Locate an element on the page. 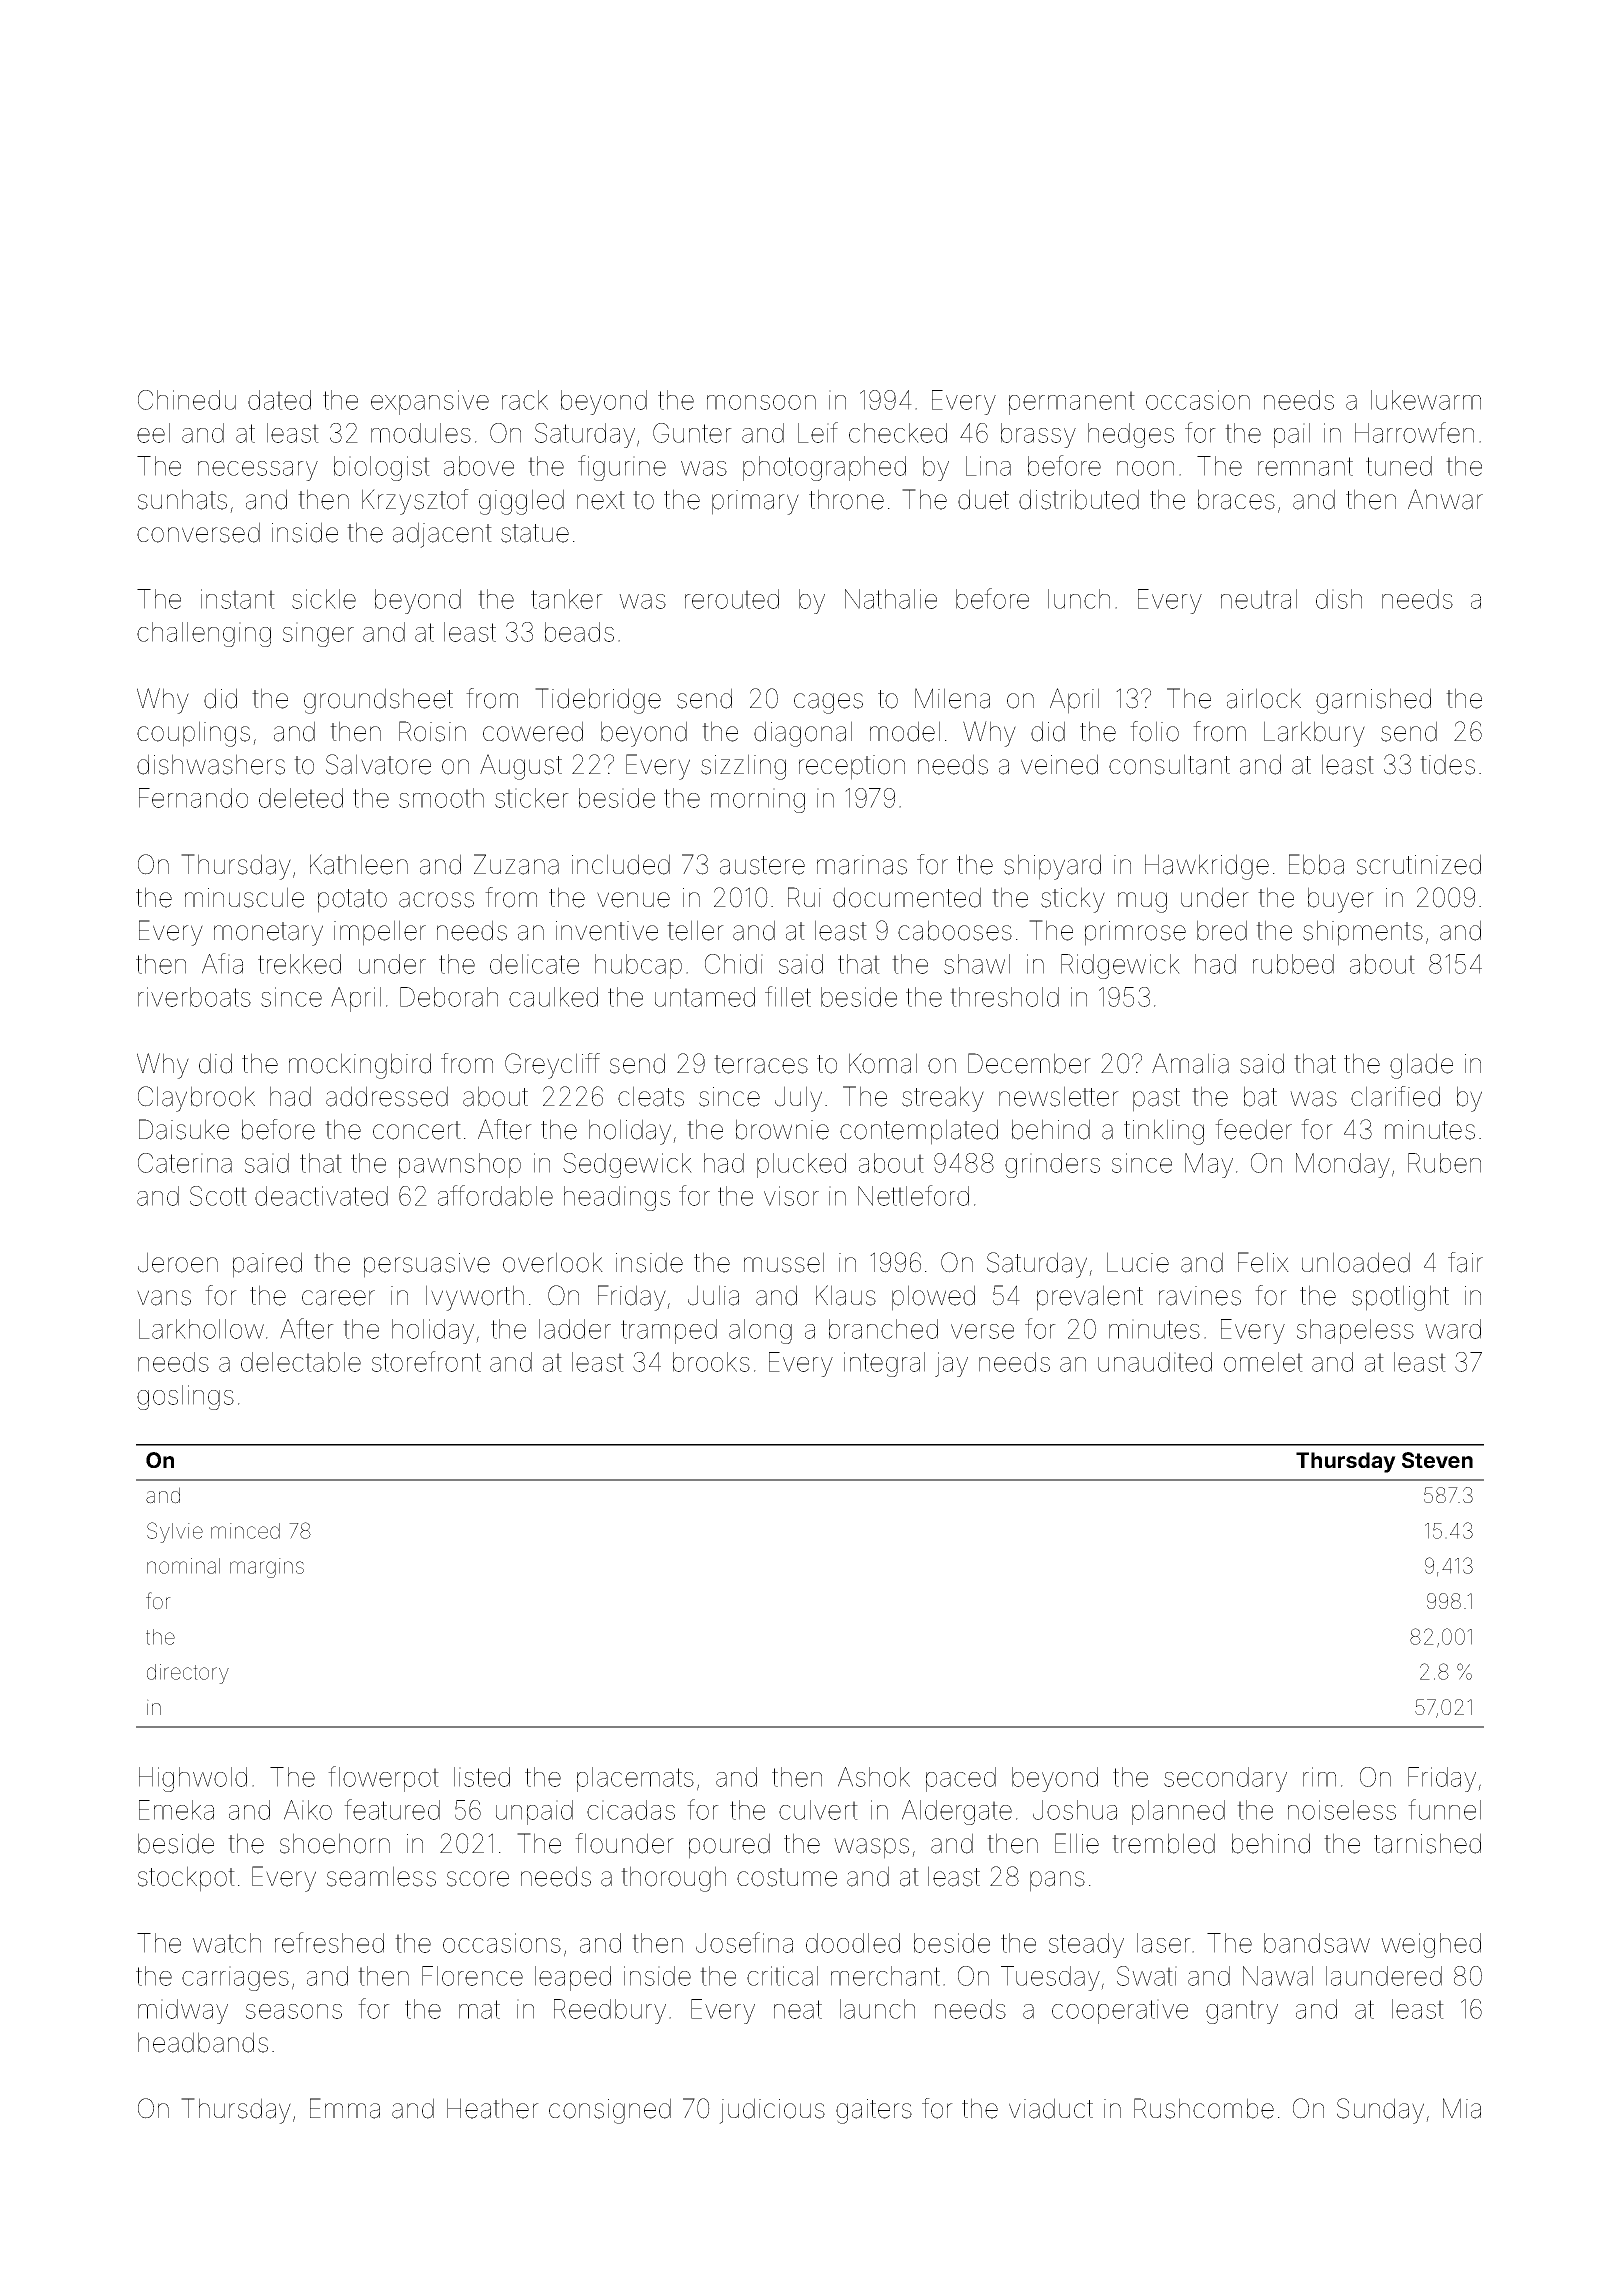 This document has height=2292, width=1620. funnel is located at coordinates (1444, 1809).
